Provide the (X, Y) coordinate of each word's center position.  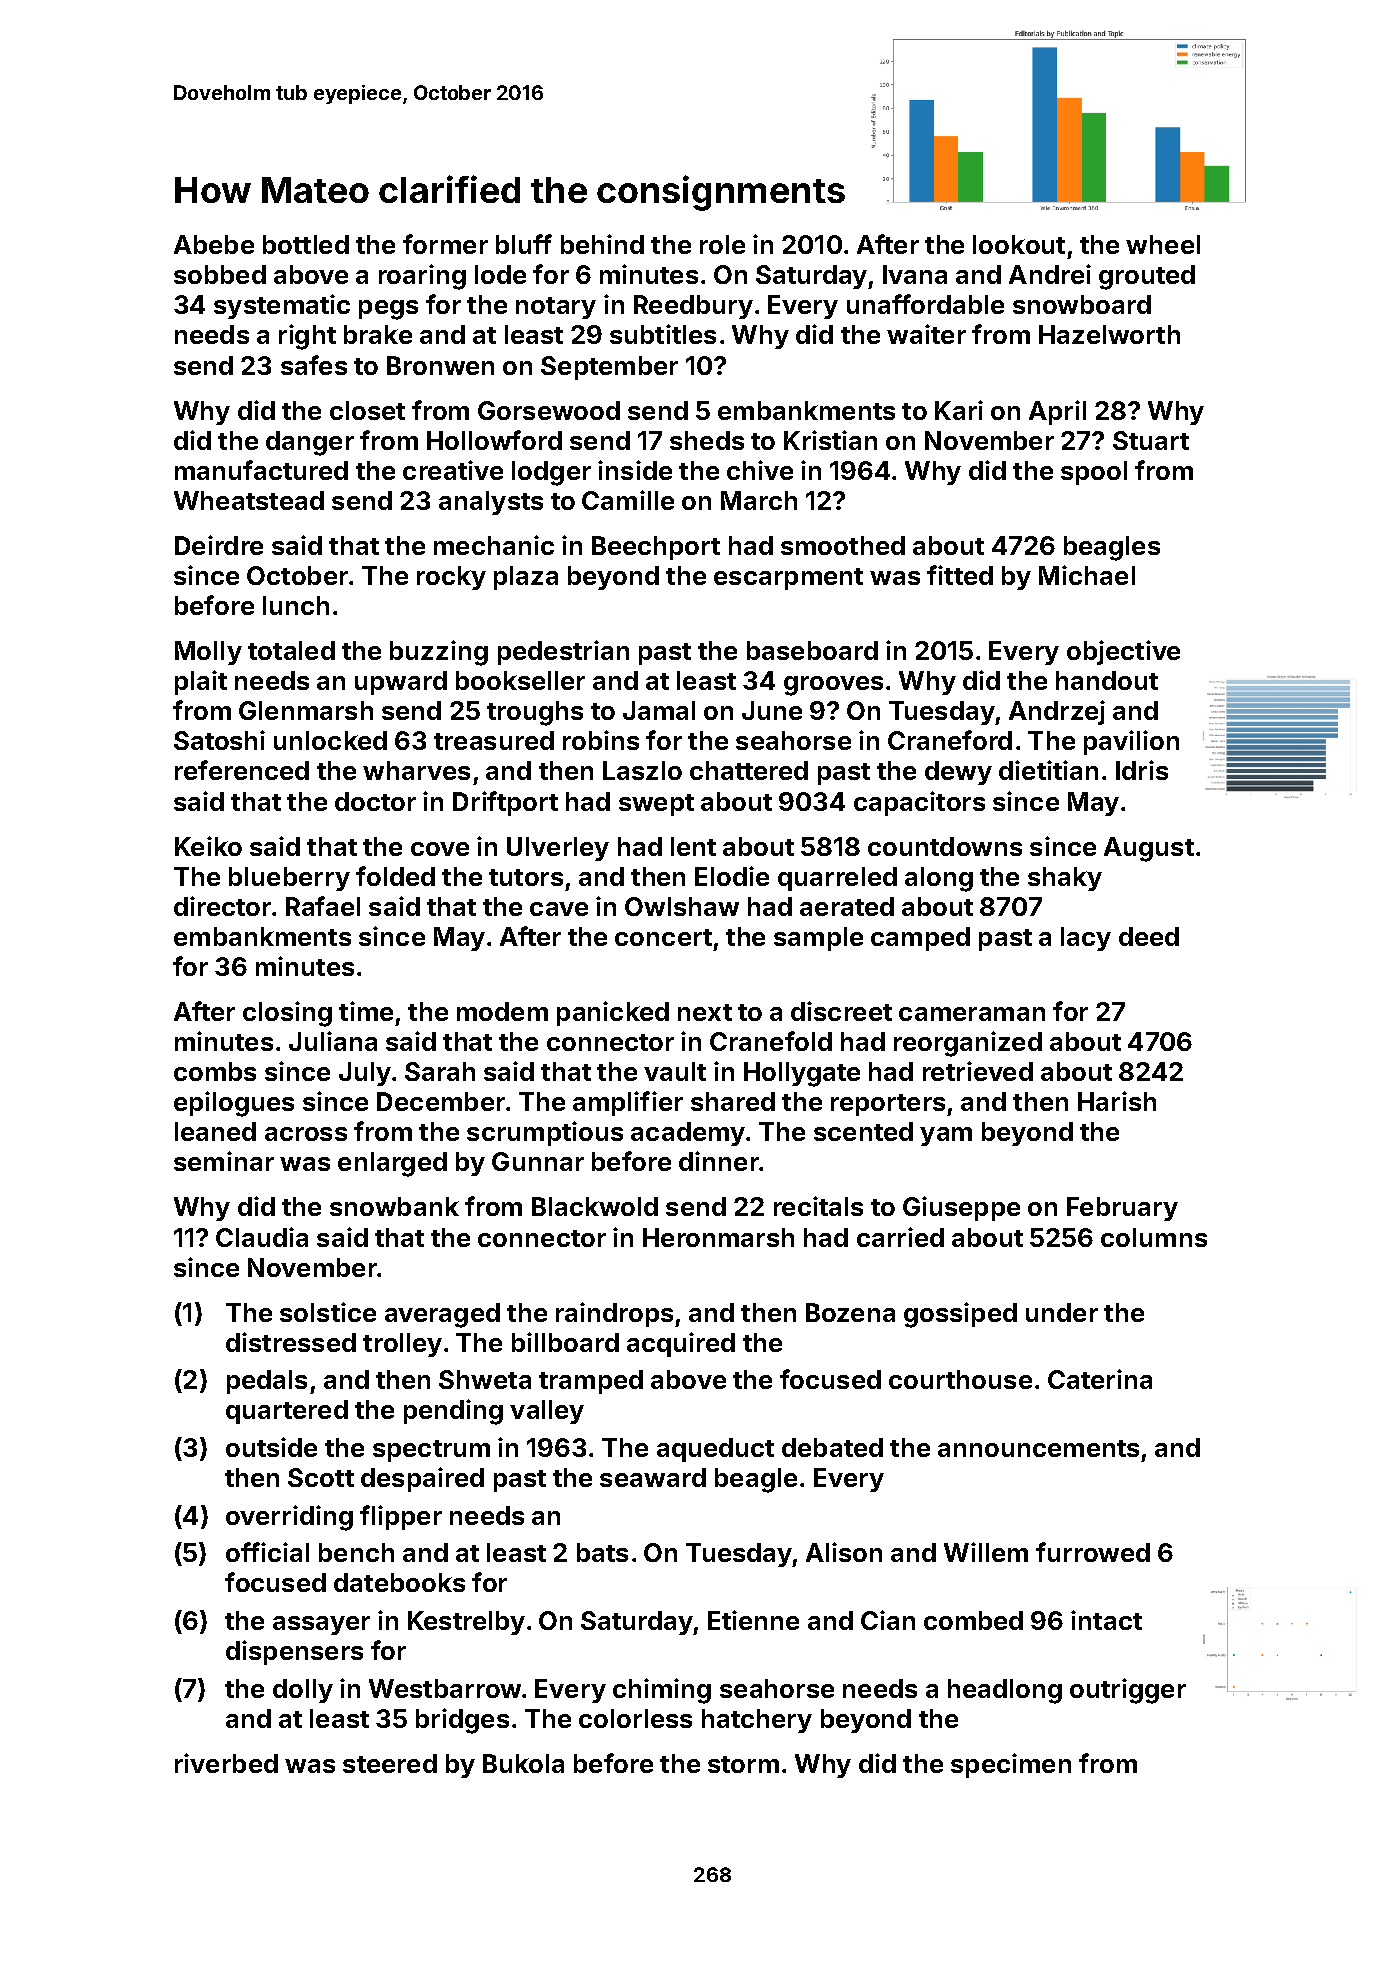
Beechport (656, 548)
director (222, 906)
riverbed (226, 1763)
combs (215, 1071)
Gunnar (538, 1161)
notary (556, 308)
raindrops (614, 1314)
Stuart (1151, 440)
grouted (1147, 277)
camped (920, 939)
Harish (1117, 1101)
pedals (267, 1382)
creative (453, 470)
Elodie (732, 876)
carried (900, 1237)
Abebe (214, 244)
